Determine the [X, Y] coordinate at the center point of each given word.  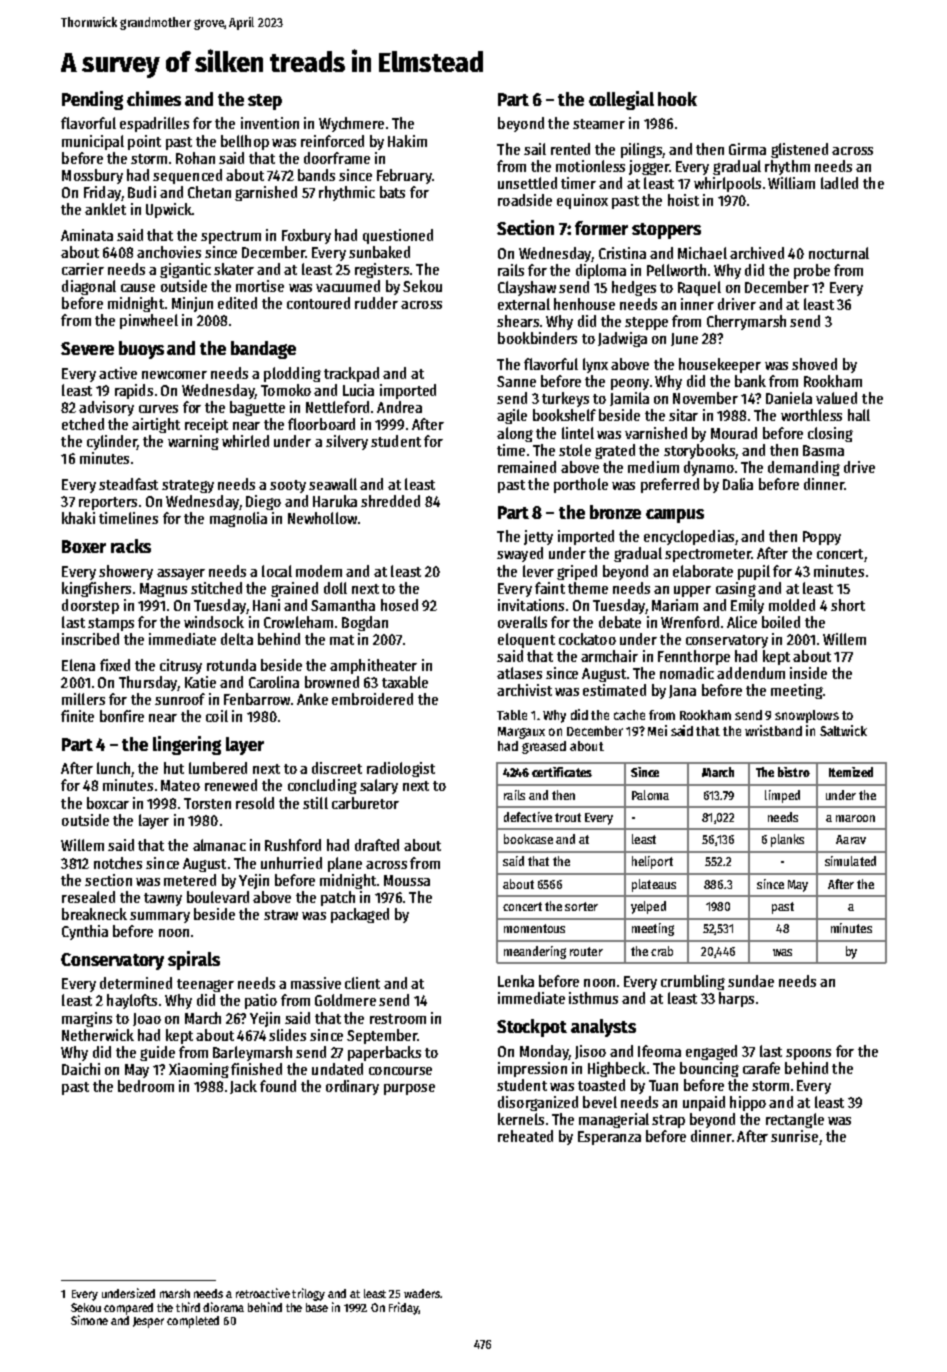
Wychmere [351, 124]
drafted [377, 845]
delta [237, 639]
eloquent [526, 640]
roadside [525, 200]
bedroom [146, 1086]
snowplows [807, 716]
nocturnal [839, 253]
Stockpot [532, 1028]
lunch [113, 768]
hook [677, 99]
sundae [751, 981]
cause [138, 288]
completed [193, 1322]
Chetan [209, 192]
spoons [808, 1054]
